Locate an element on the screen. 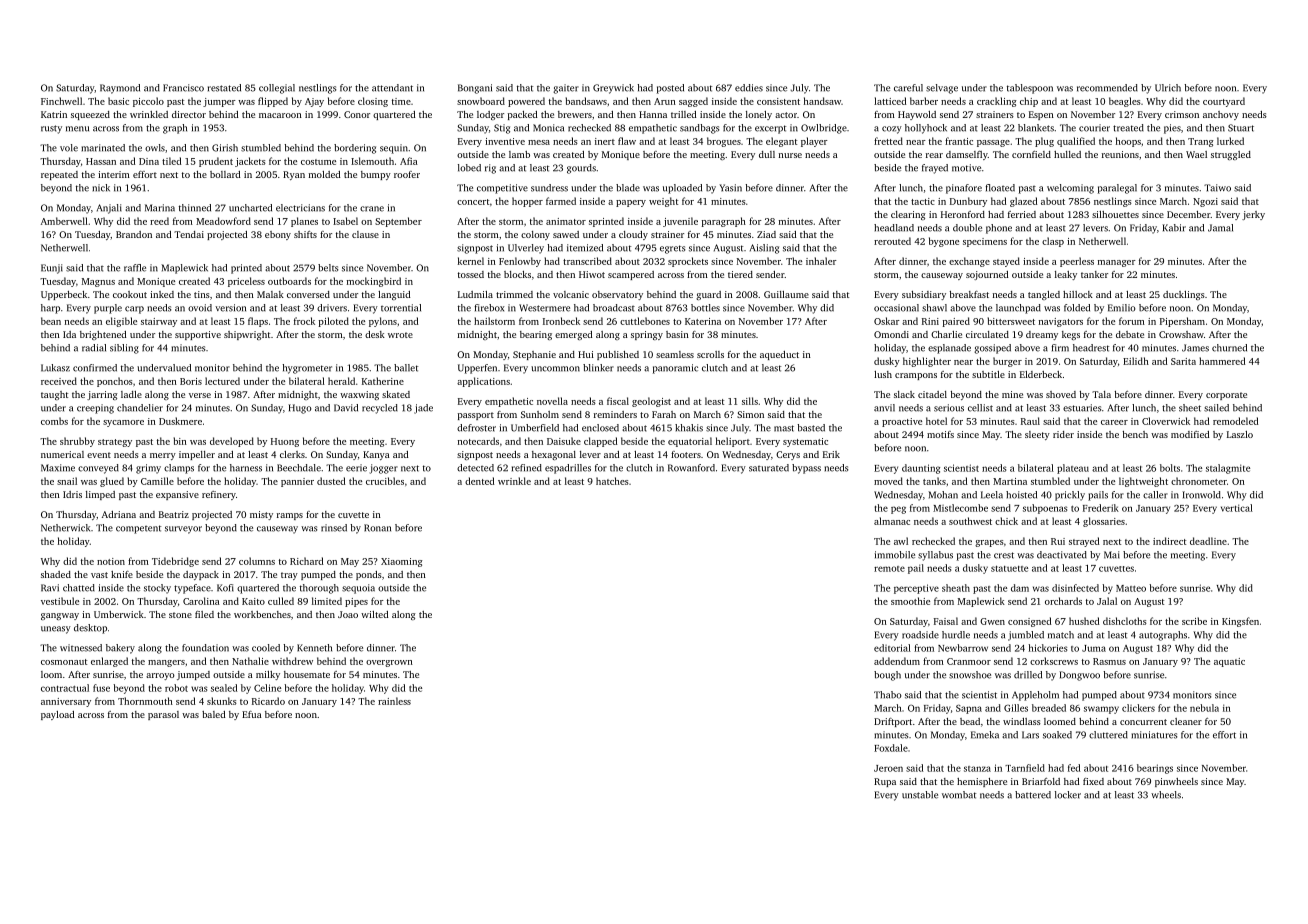  Duskmere is located at coordinates (180, 421).
